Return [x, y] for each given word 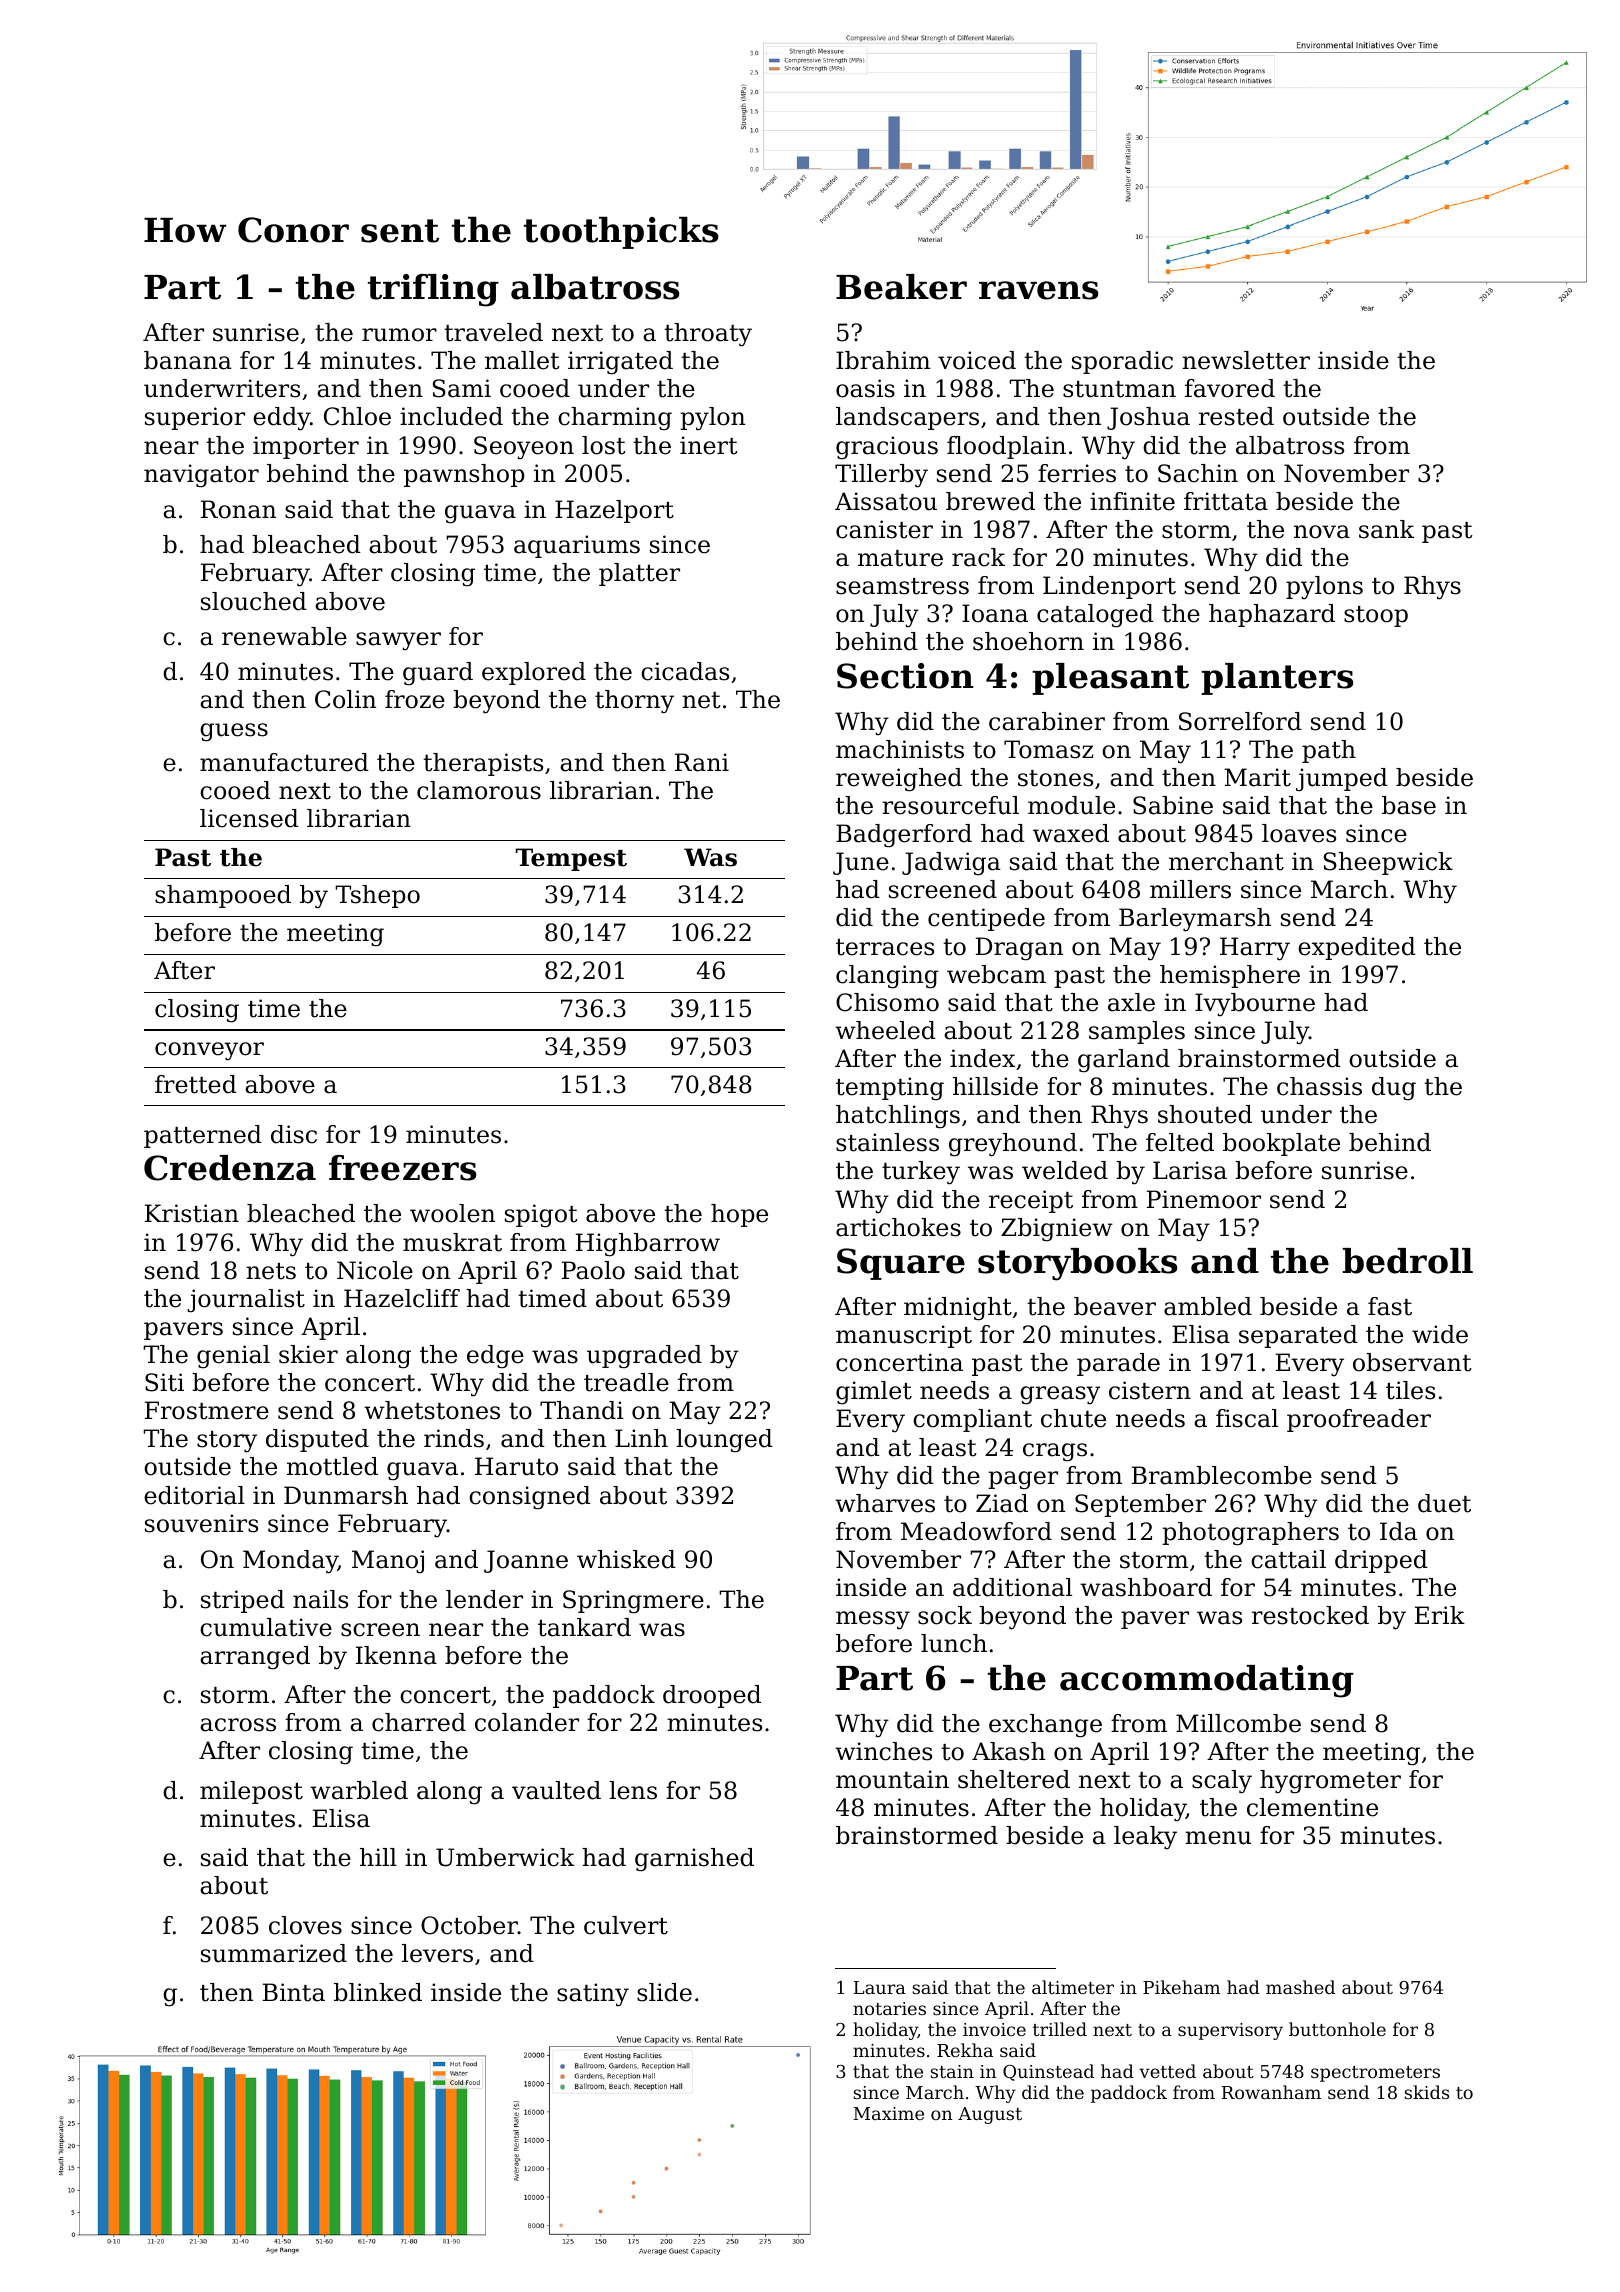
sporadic [1122, 362]
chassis [1319, 1086]
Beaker [901, 287]
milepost [251, 1792]
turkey [921, 1173]
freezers [402, 1168]
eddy [281, 419]
